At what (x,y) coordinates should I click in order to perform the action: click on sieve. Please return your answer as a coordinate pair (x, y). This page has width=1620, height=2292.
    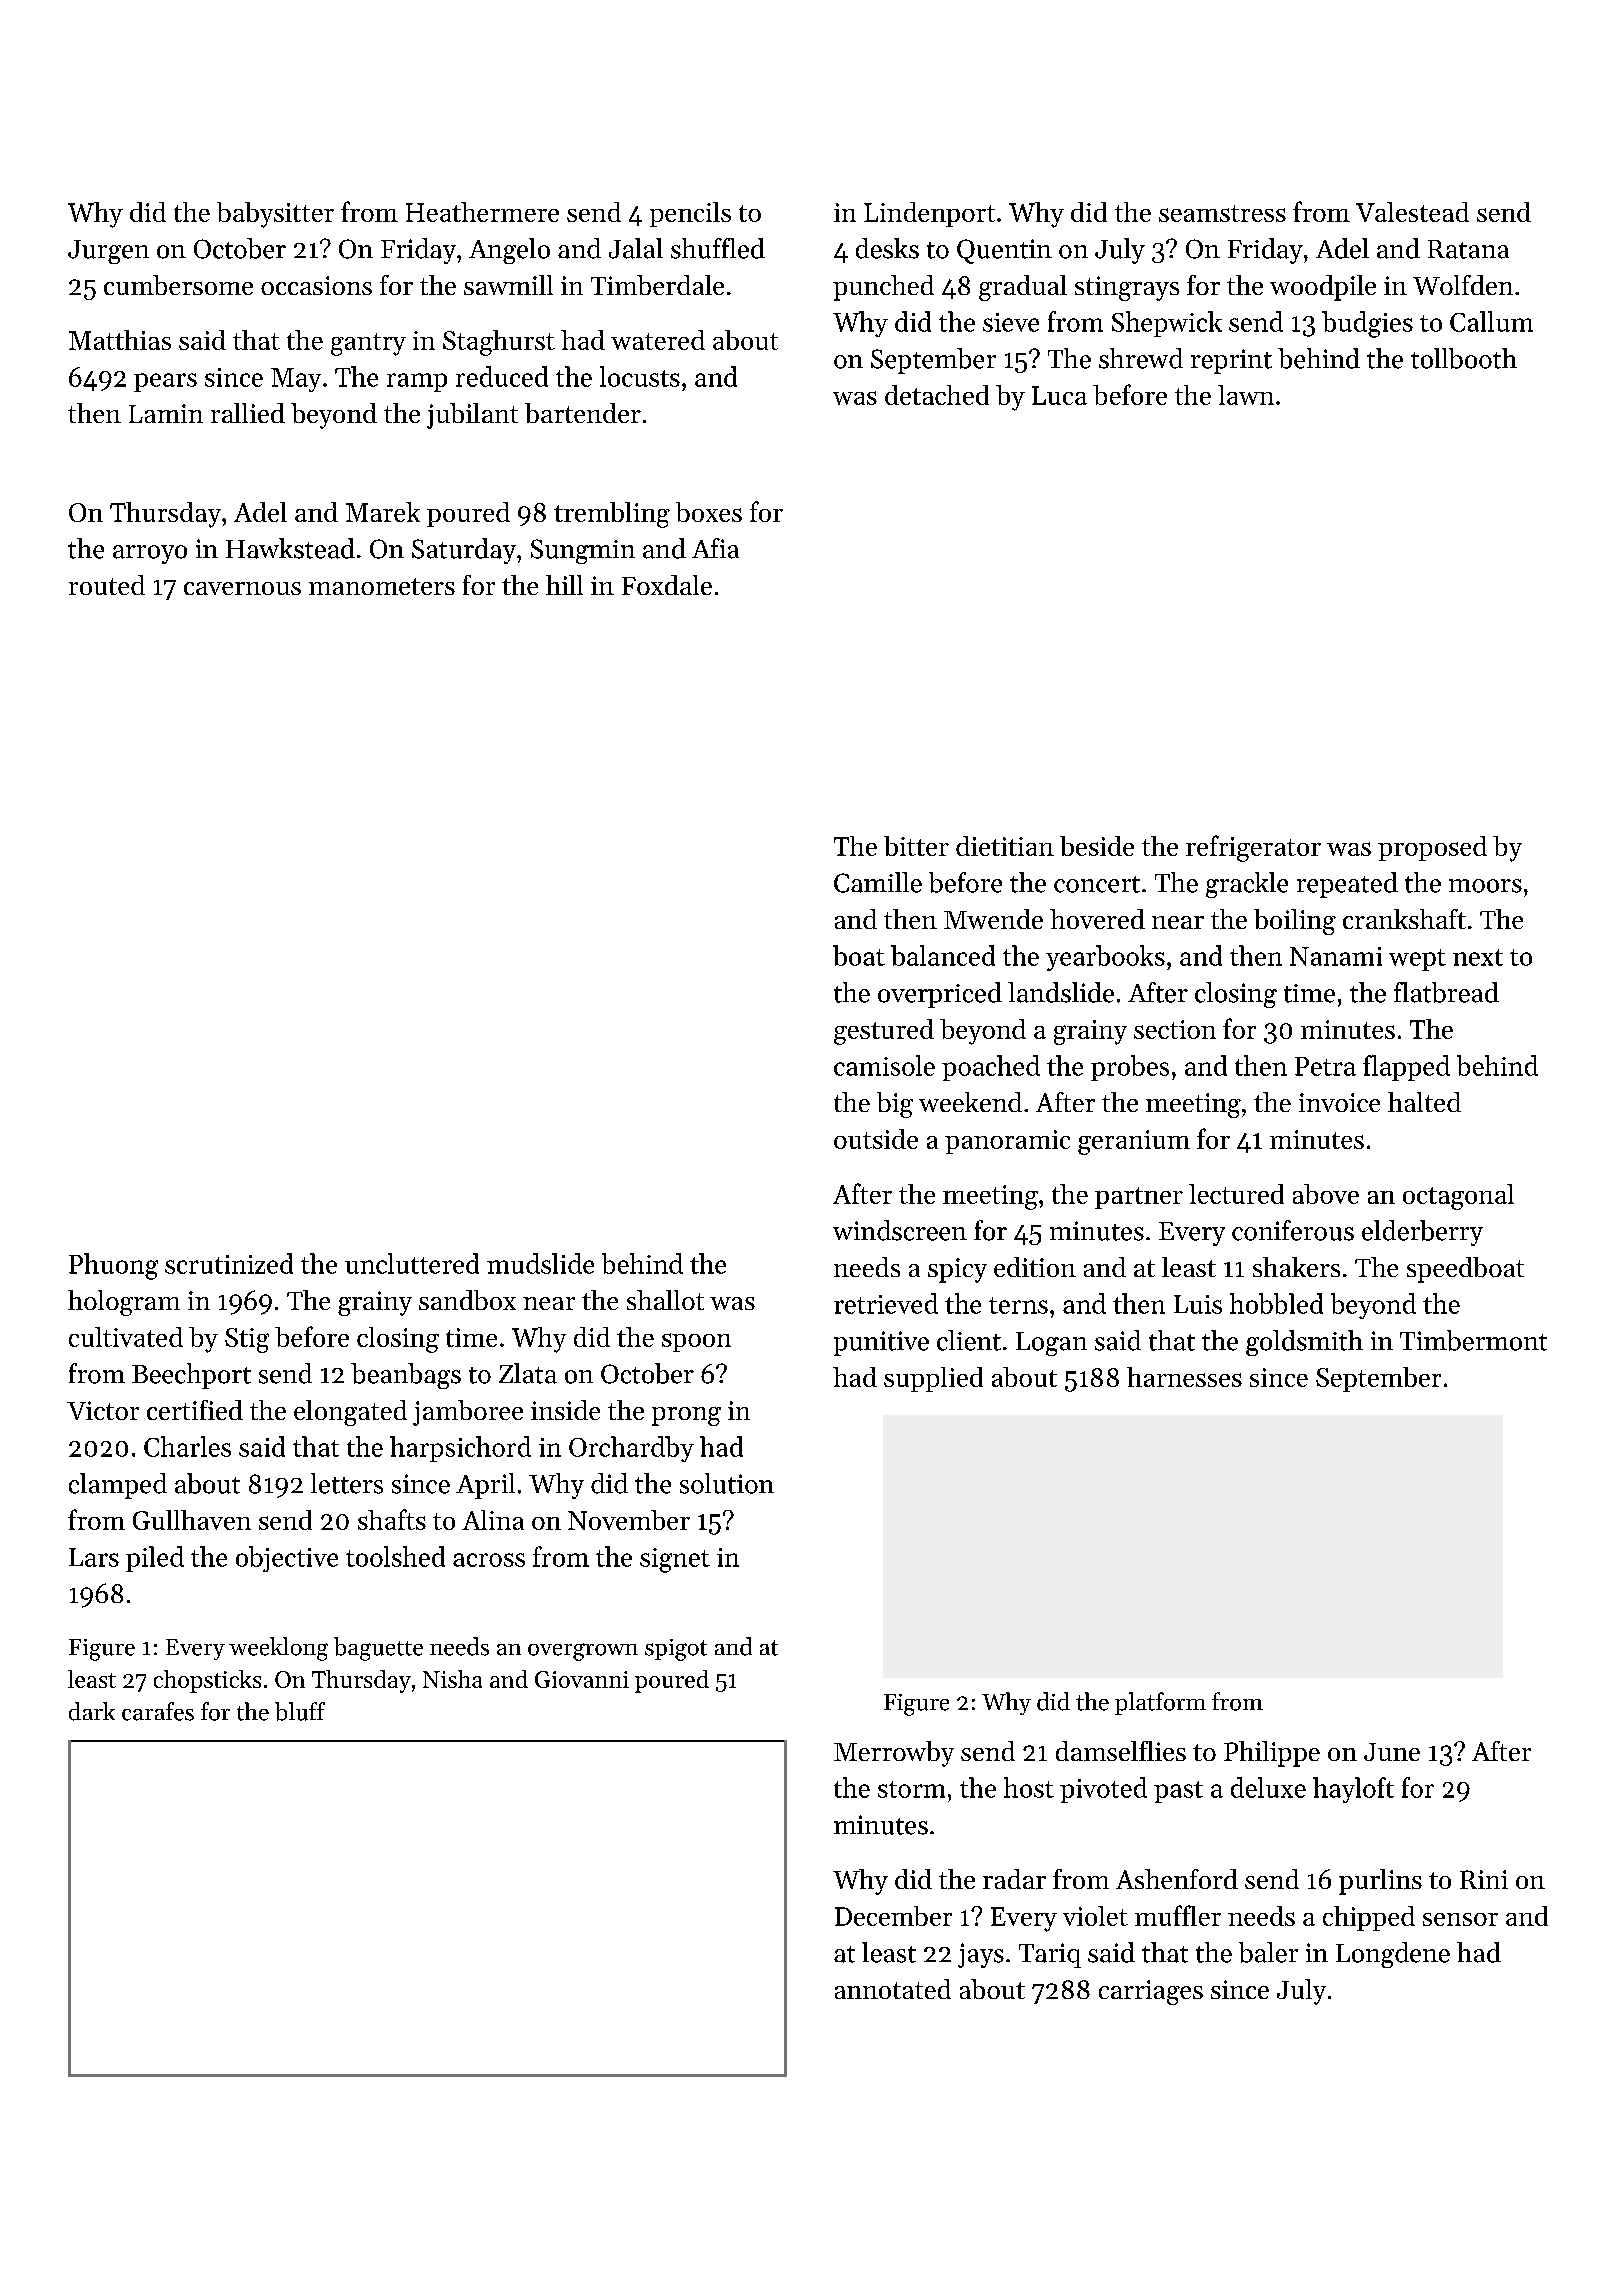
    Looking at the image, I should click on (1011, 322).
